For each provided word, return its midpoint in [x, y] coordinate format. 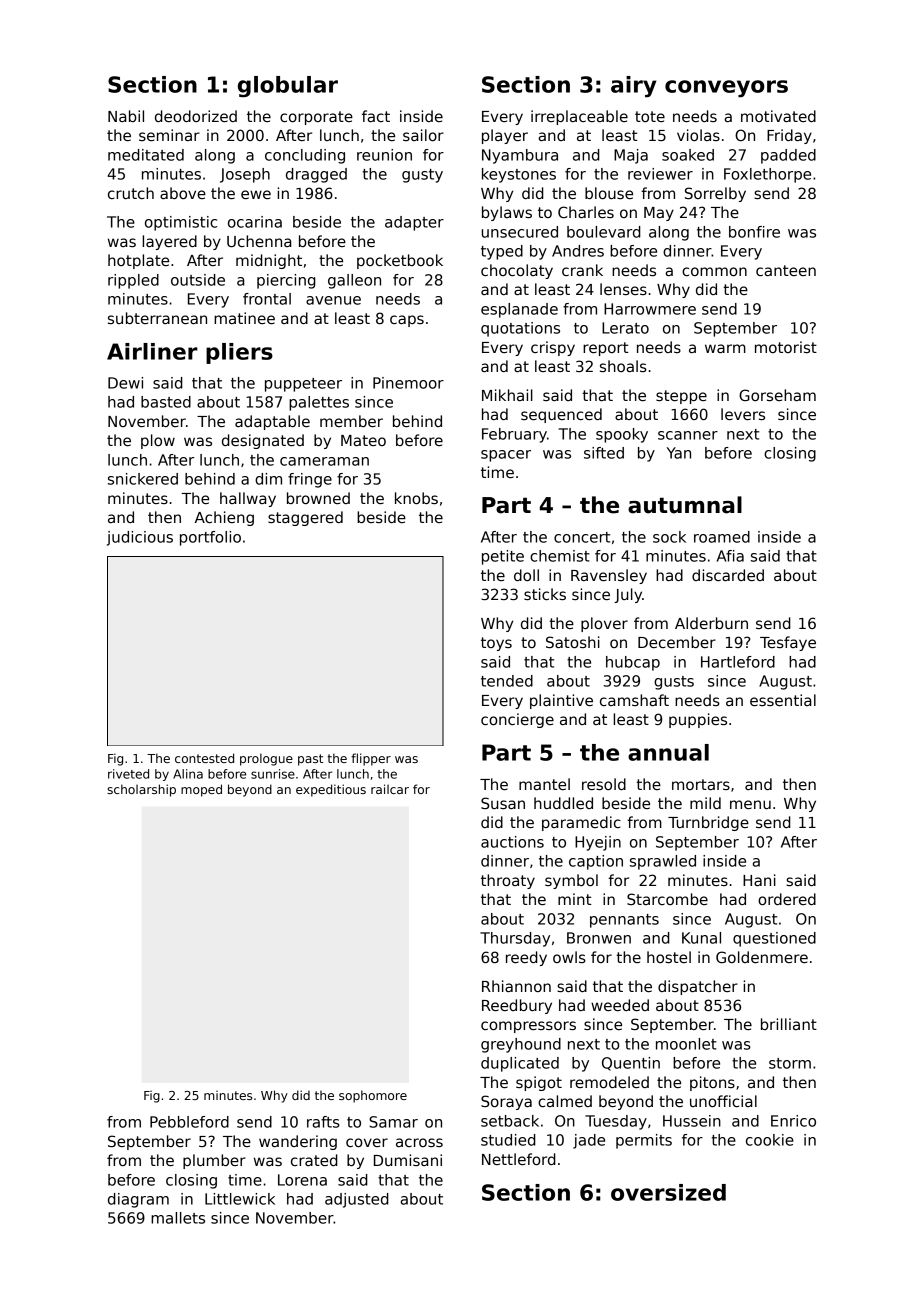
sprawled [663, 862]
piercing [286, 281]
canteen [786, 270]
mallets [178, 1218]
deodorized [196, 116]
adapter [414, 223]
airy [633, 87]
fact [376, 116]
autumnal [685, 505]
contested [204, 758]
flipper [371, 759]
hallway [248, 499]
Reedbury [517, 1006]
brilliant [789, 1024]
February [514, 435]
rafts [323, 1122]
